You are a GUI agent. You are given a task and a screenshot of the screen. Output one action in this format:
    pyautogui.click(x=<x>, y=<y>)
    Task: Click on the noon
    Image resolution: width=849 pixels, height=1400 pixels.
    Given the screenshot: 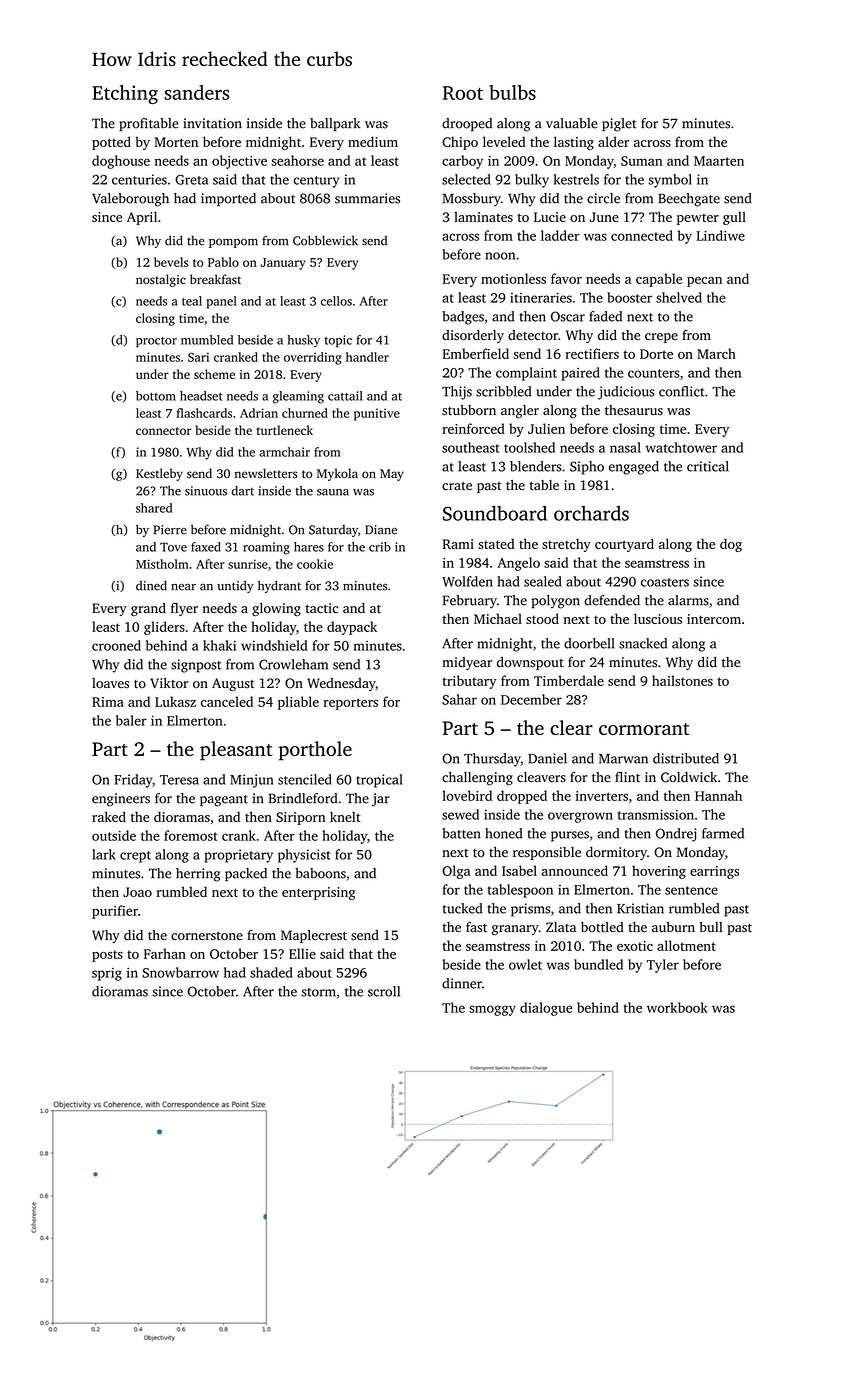 What is the action you would take?
    pyautogui.click(x=500, y=256)
